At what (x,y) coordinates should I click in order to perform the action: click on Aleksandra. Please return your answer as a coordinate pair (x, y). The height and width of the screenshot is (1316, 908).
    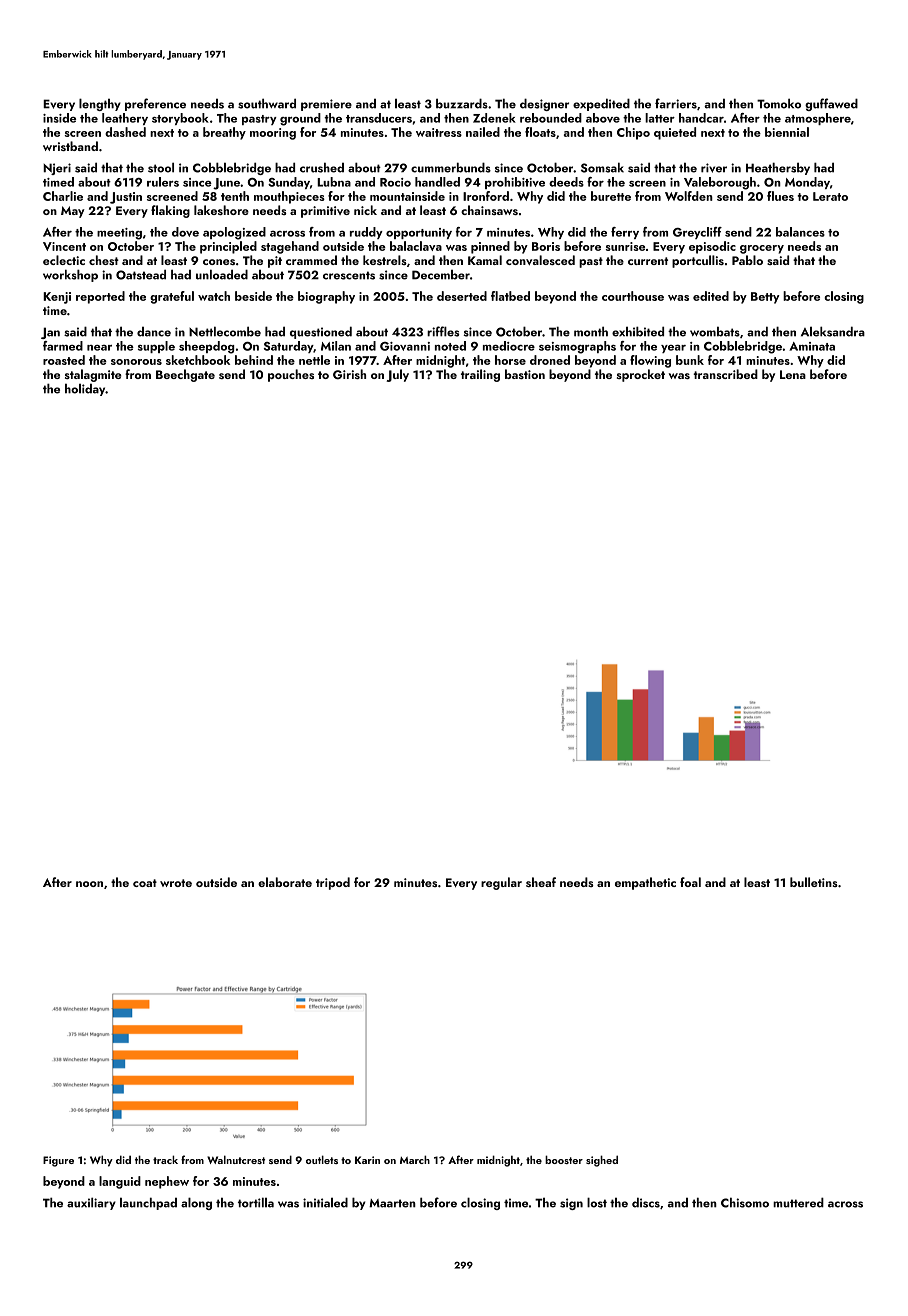
    Looking at the image, I should click on (833, 331).
